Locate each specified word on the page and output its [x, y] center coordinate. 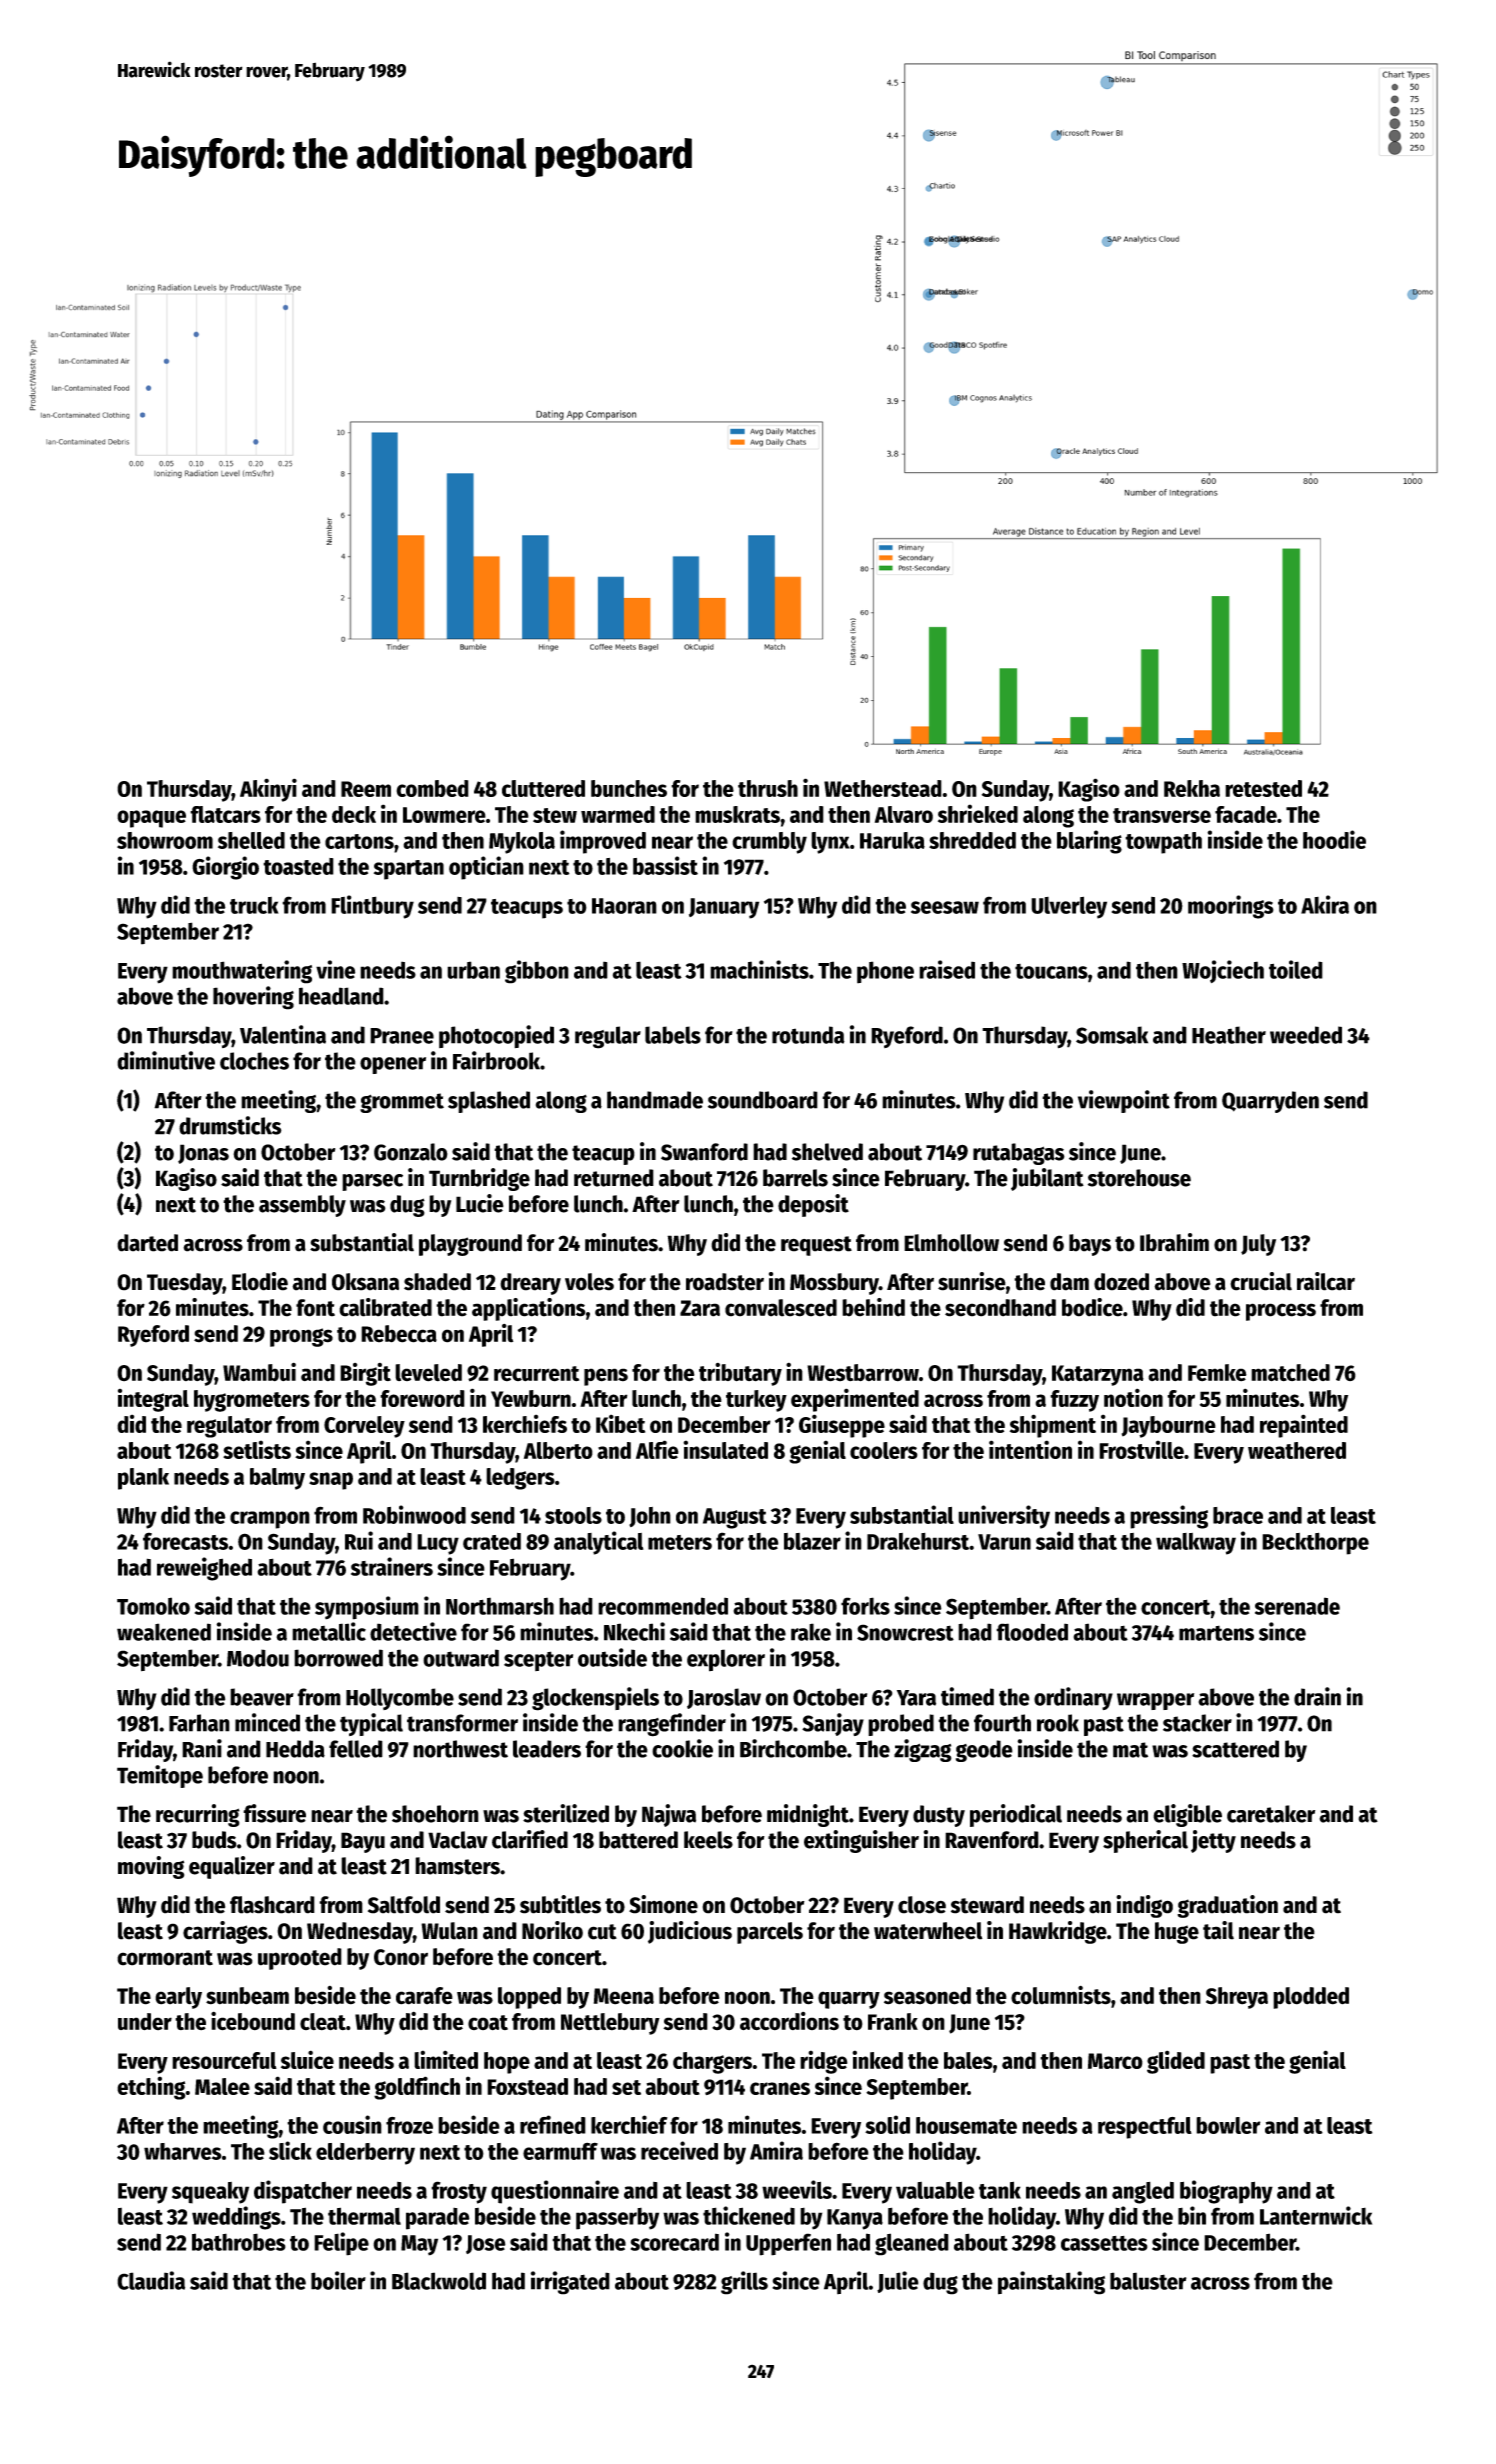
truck [254, 905]
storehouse [1139, 1178]
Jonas [203, 1154]
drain [1317, 1696]
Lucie [480, 1203]
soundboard [763, 1100]
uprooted [300, 1959]
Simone [663, 1904]
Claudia [151, 2280]
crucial [1261, 1281]
